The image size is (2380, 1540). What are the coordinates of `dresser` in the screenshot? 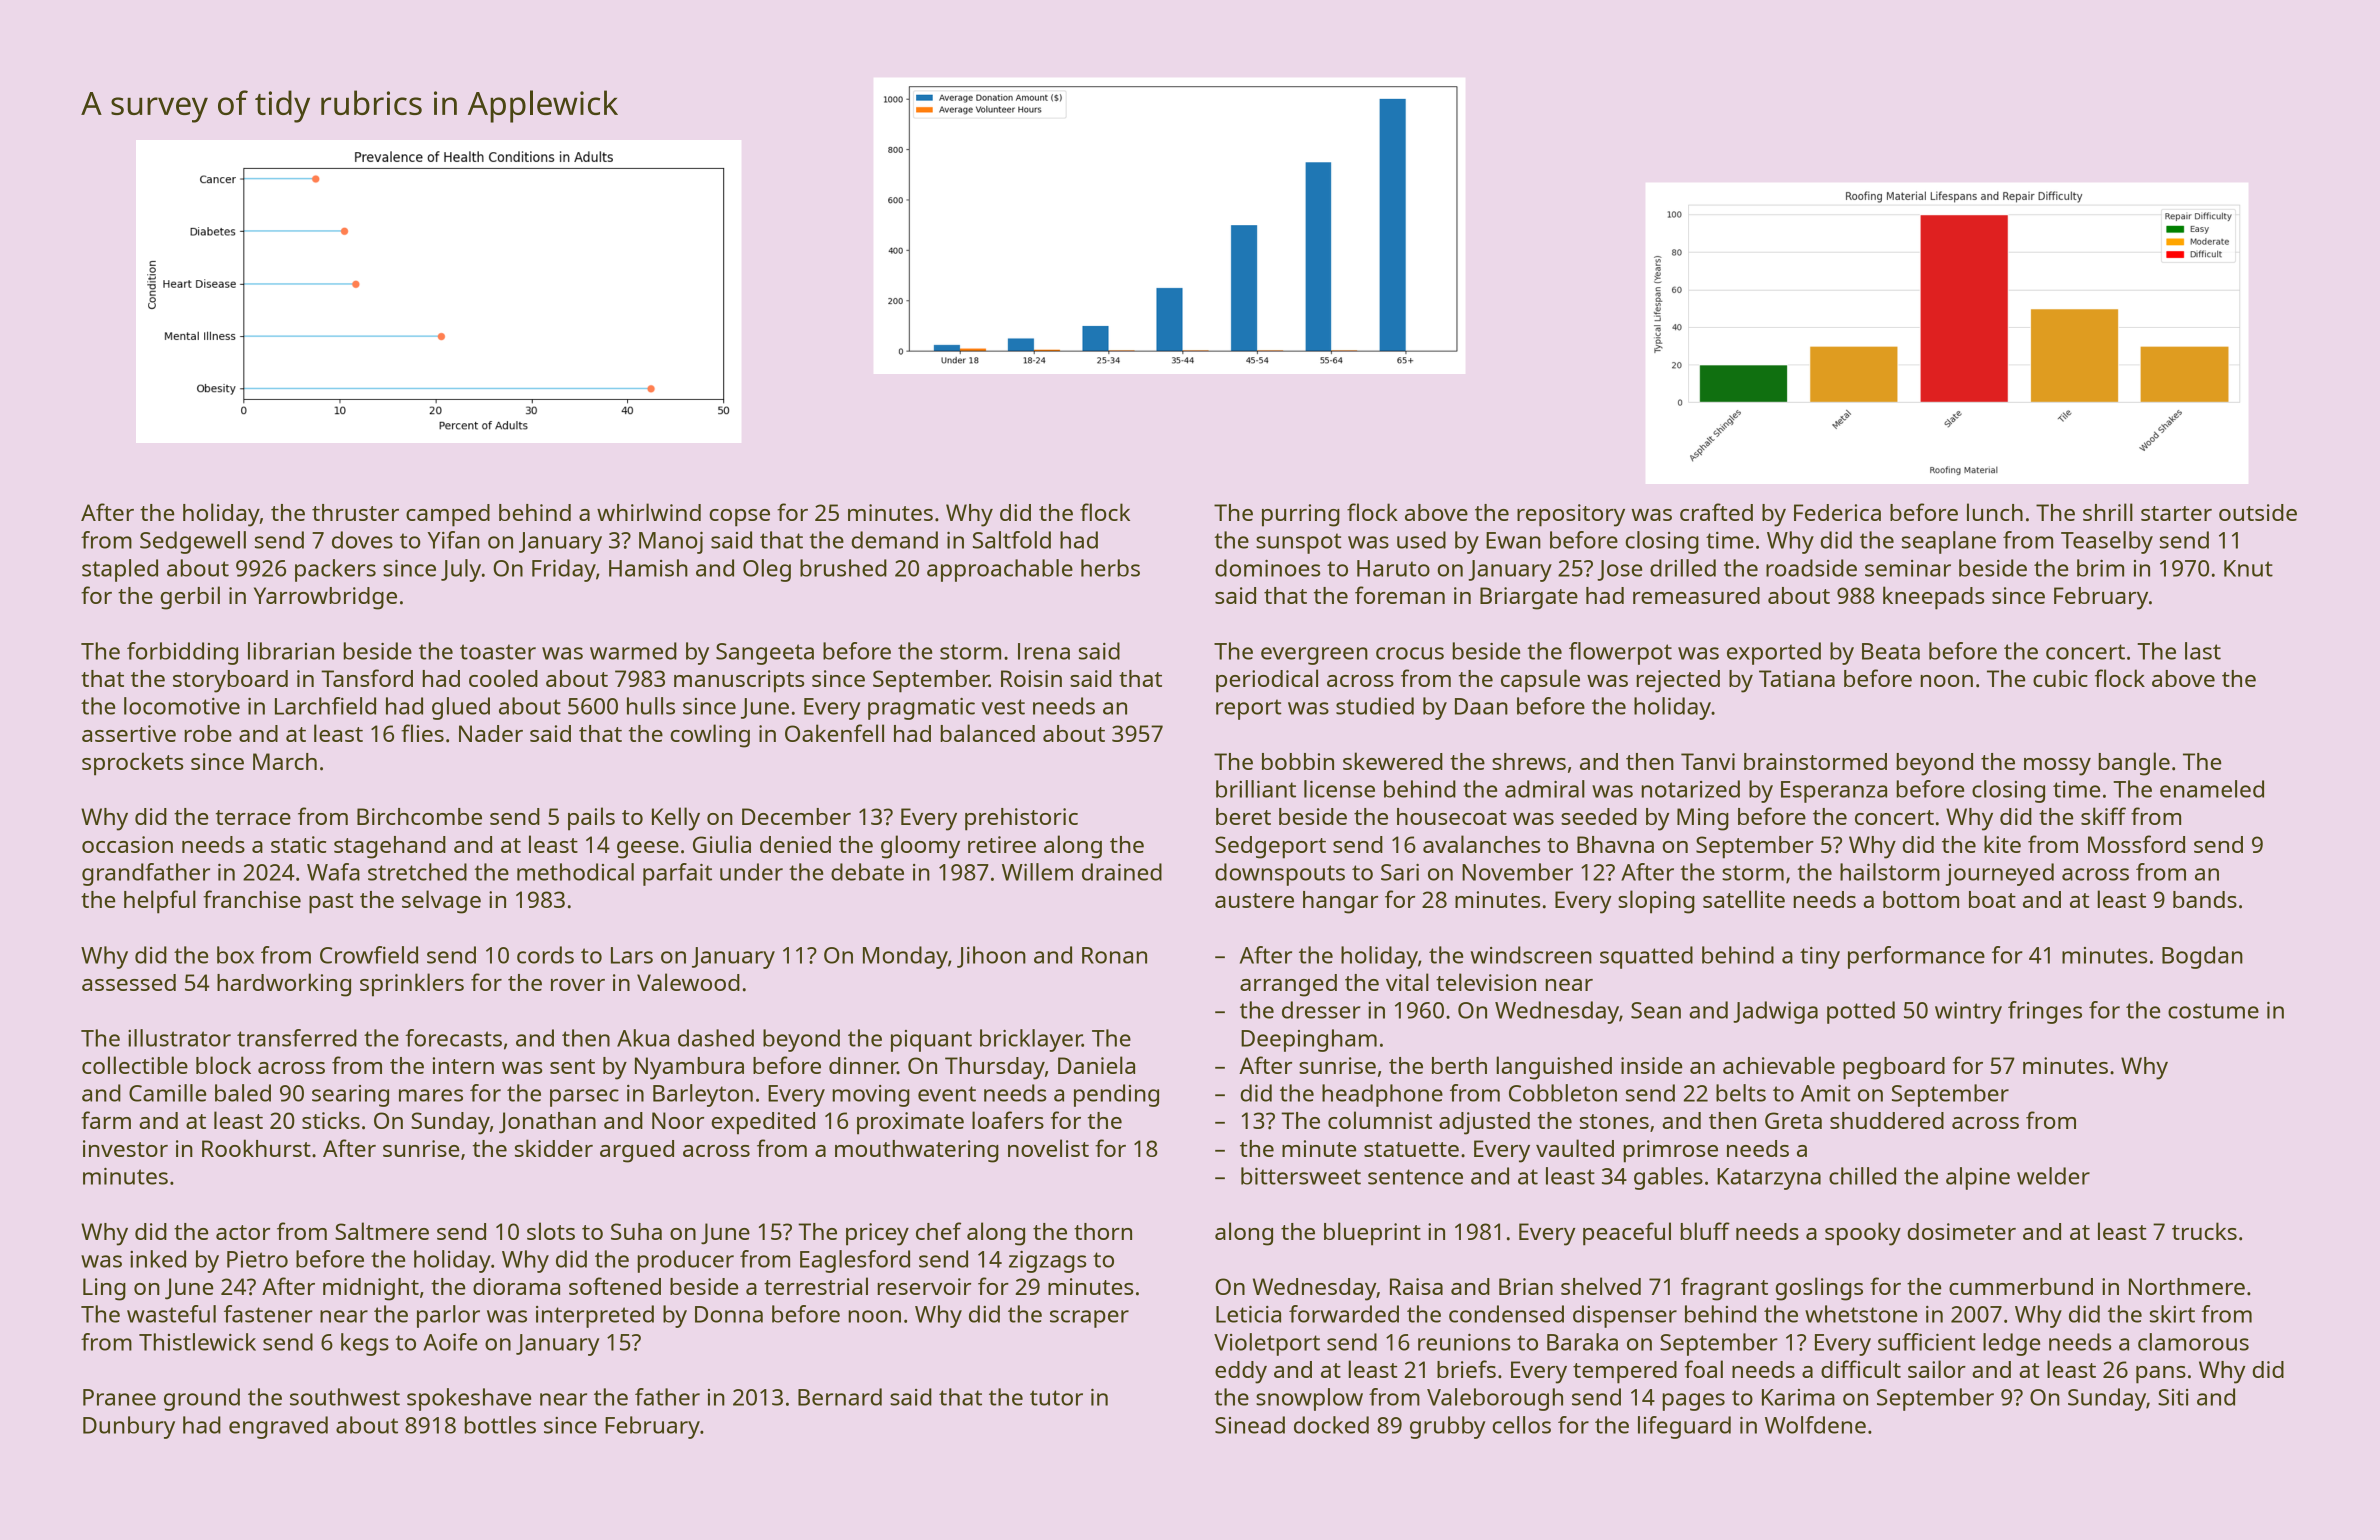 It's located at (1321, 1010).
